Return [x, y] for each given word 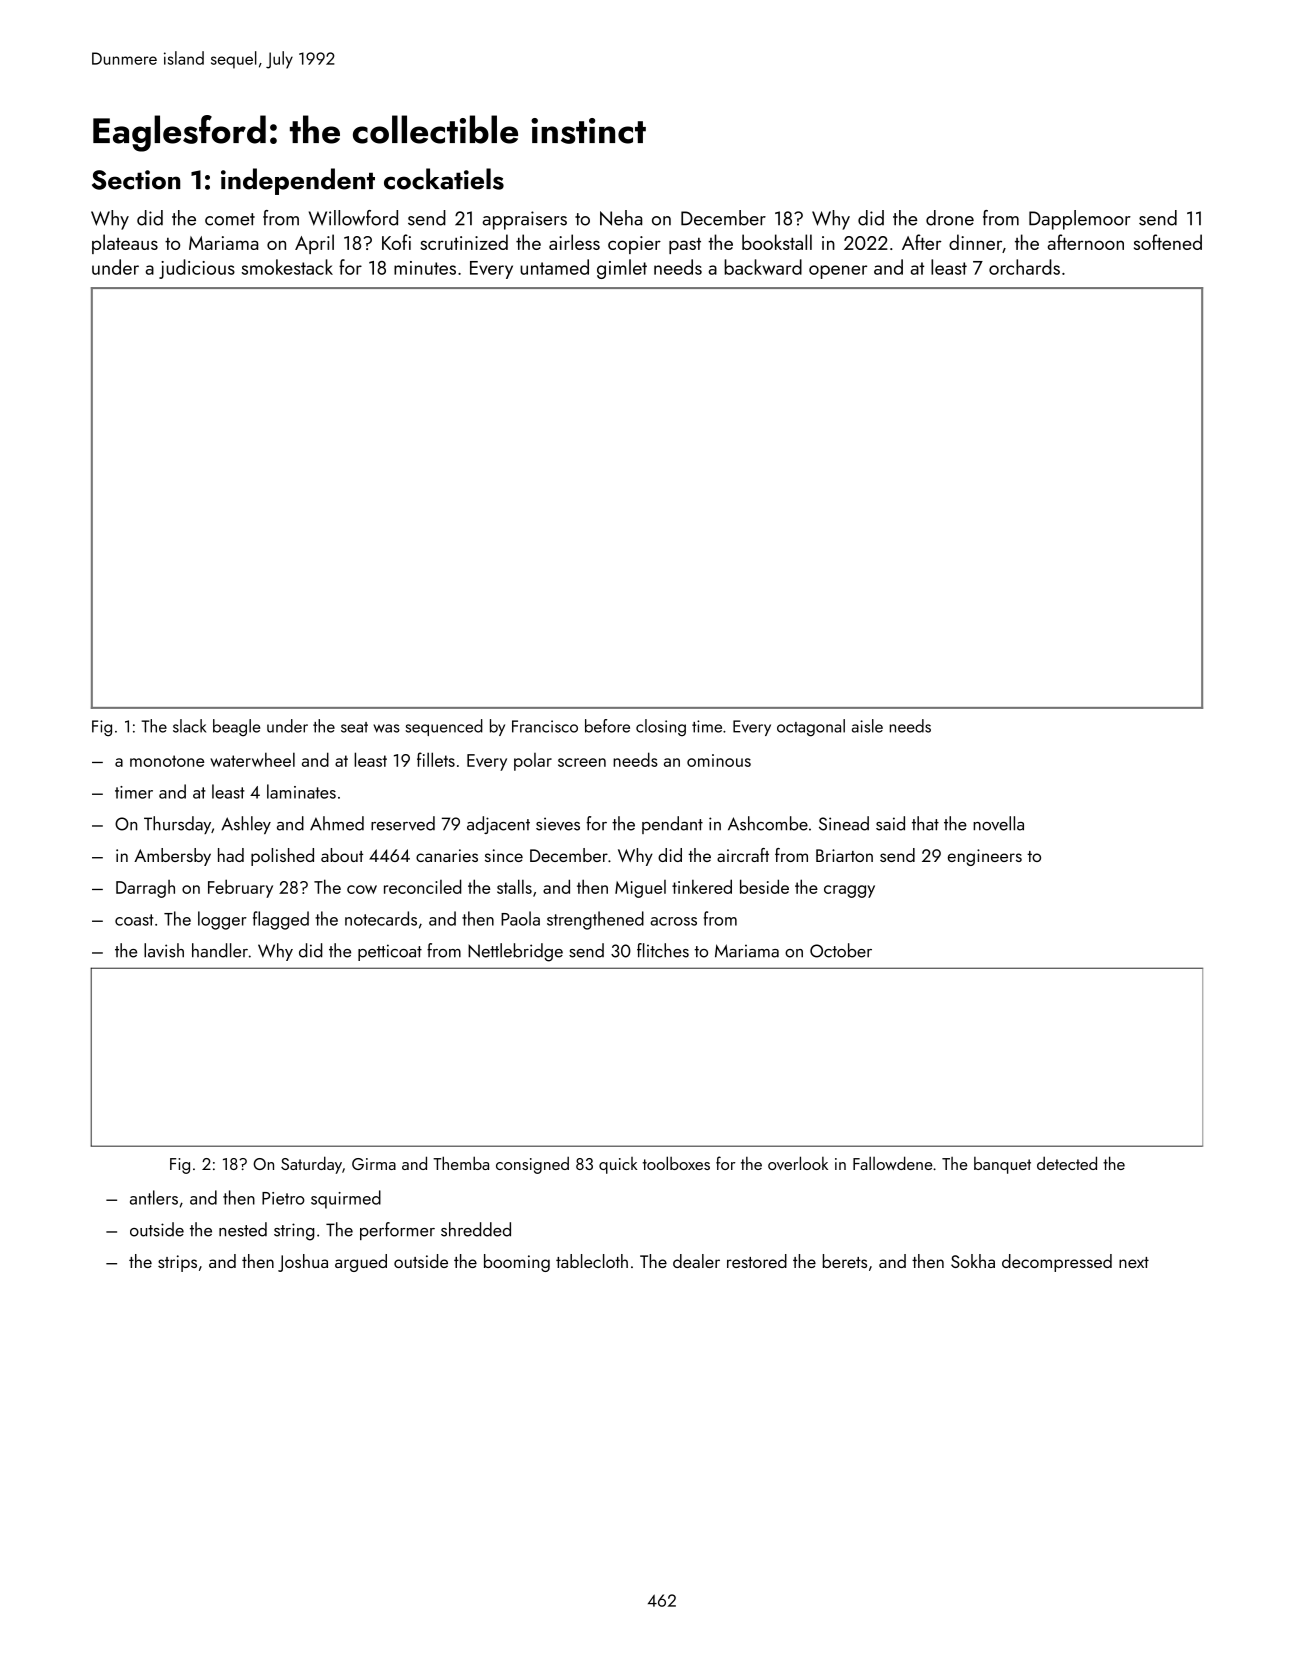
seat [354, 727]
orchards [1024, 267]
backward [763, 267]
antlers [154, 1197]
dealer [696, 1261]
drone [950, 218]
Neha [621, 218]
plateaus [125, 244]
